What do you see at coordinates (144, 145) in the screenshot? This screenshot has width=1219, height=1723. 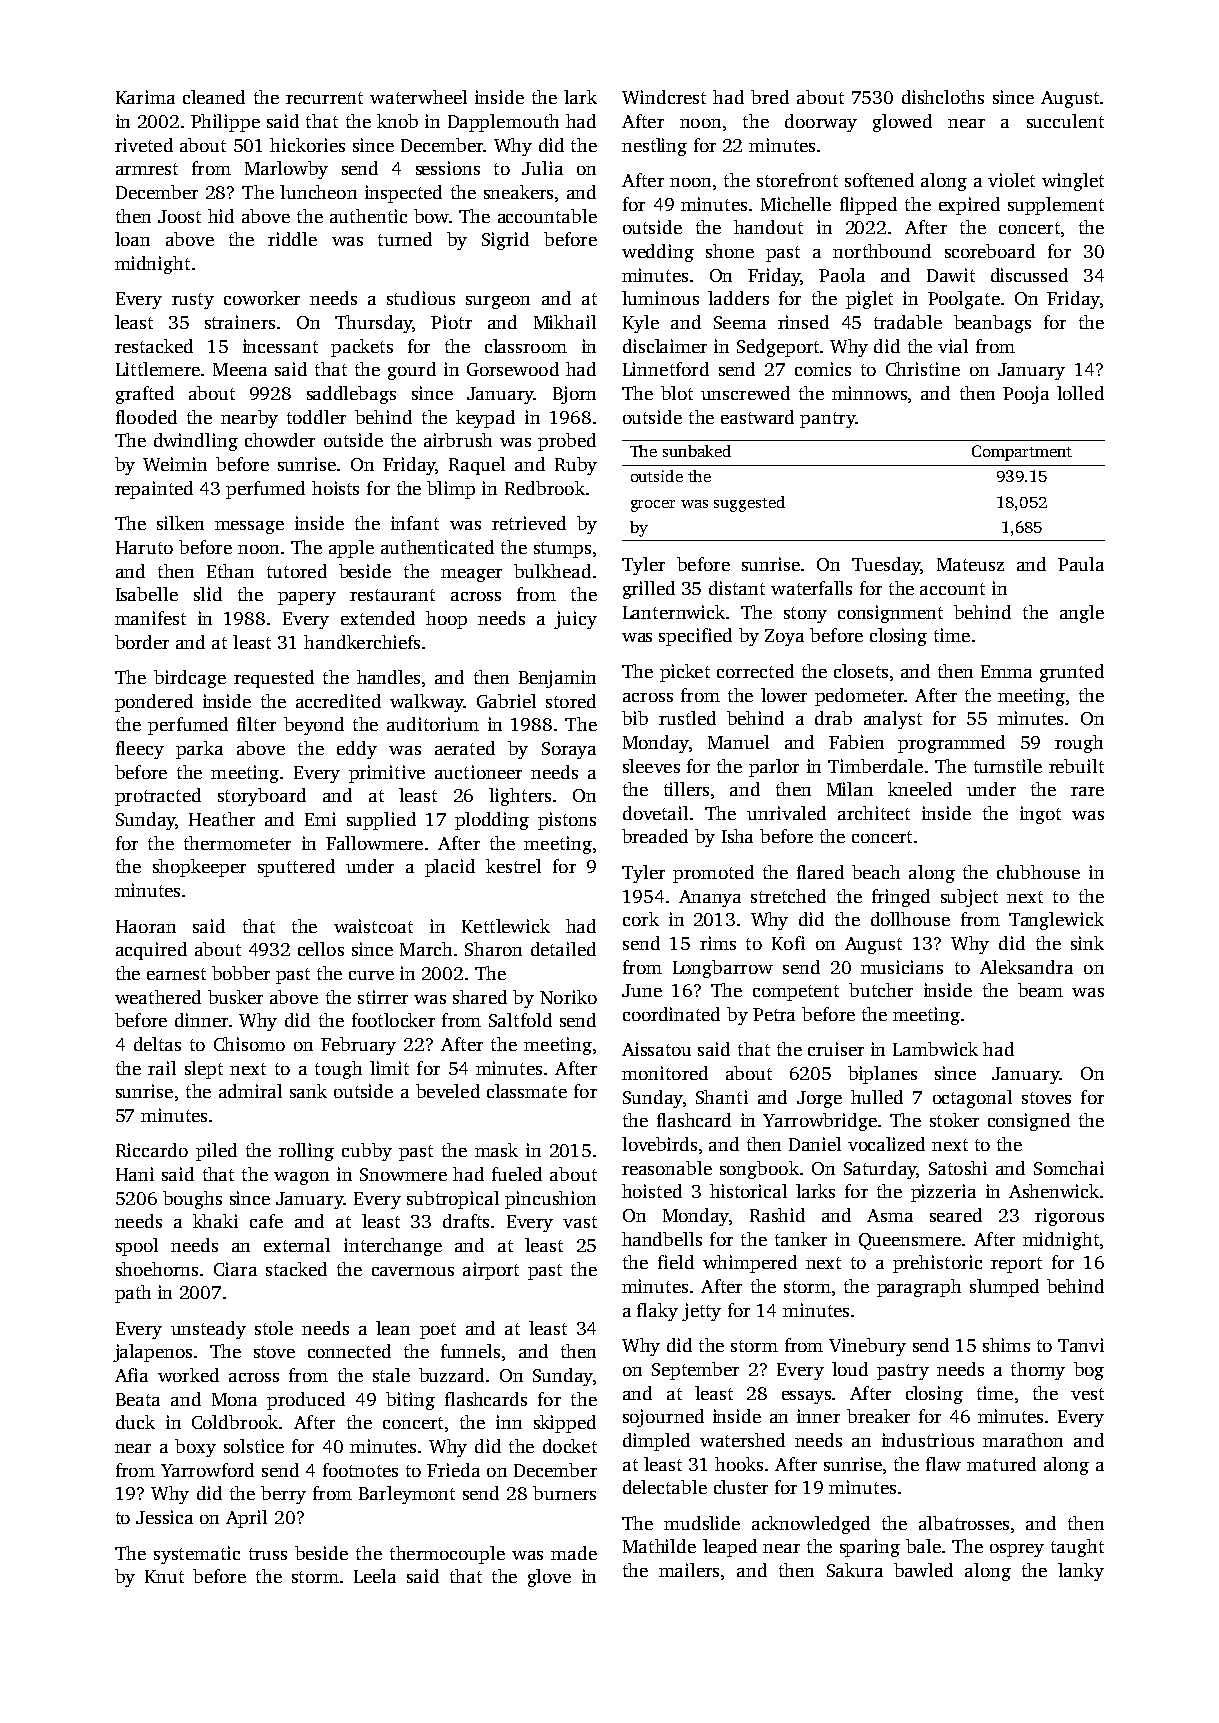 I see `riveted` at bounding box center [144, 145].
